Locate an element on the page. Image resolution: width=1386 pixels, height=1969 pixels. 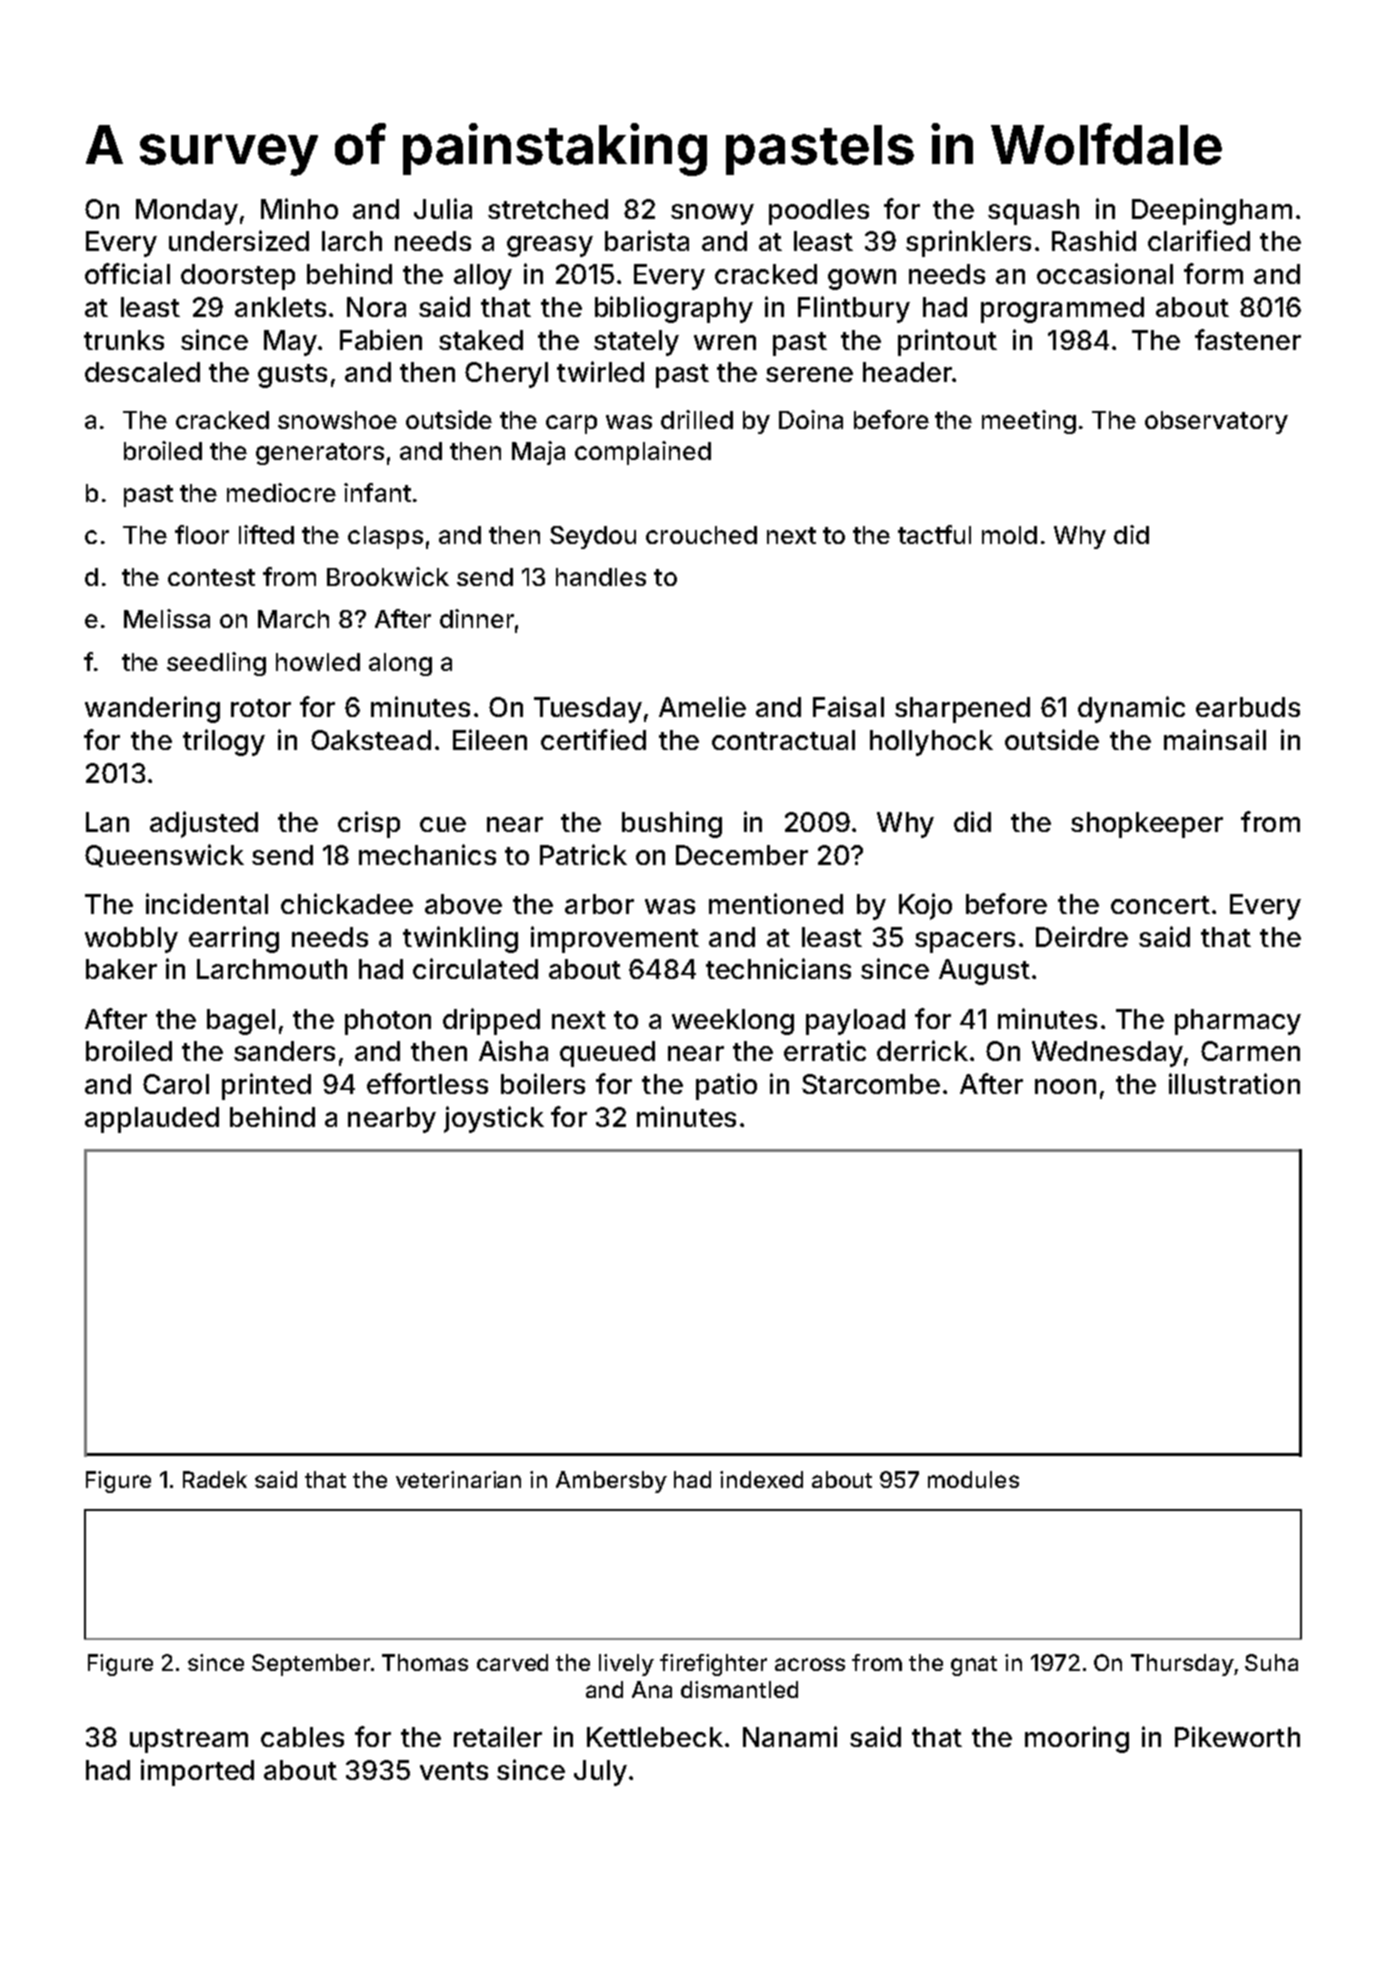
Radek is located at coordinates (215, 1479).
